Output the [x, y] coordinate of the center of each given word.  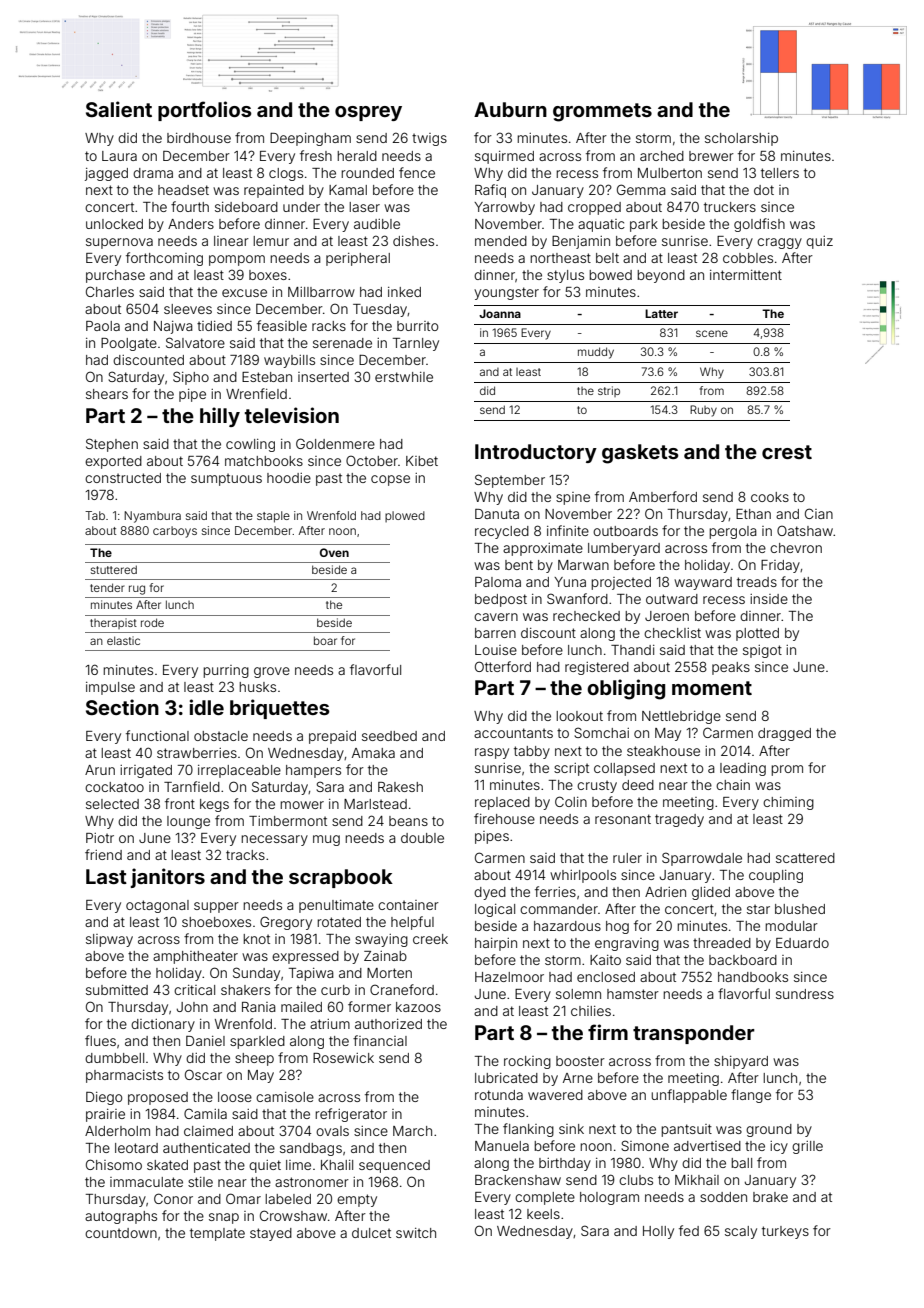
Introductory [536, 453]
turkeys [785, 1232]
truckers [730, 207]
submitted [117, 990]
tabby [532, 752]
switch [416, 1233]
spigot [762, 651]
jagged [106, 174]
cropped [594, 208]
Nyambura [152, 517]
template [217, 1234]
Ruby [703, 411]
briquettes [280, 709]
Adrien [665, 892]
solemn [578, 994]
